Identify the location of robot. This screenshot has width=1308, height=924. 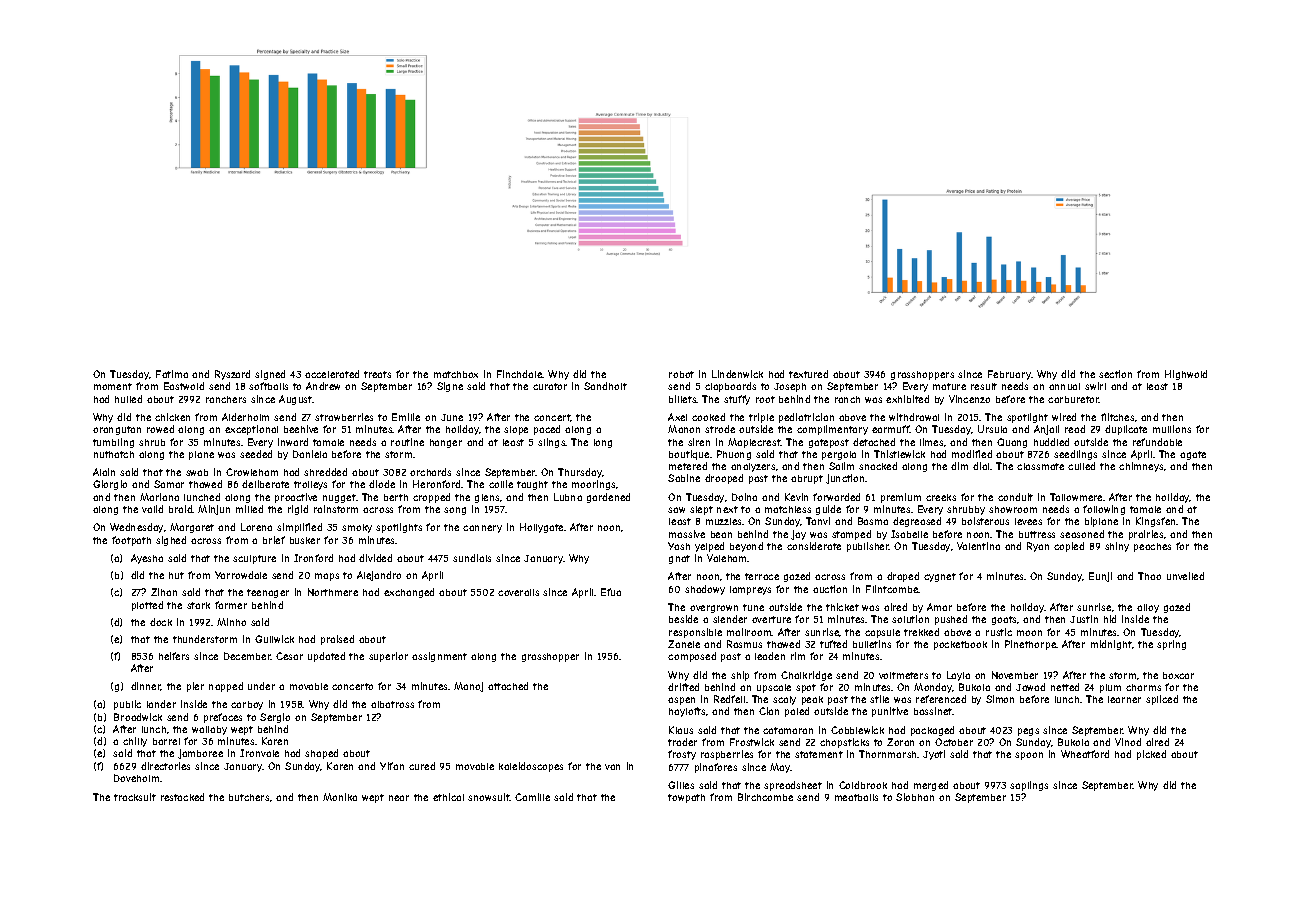
(681, 374).
